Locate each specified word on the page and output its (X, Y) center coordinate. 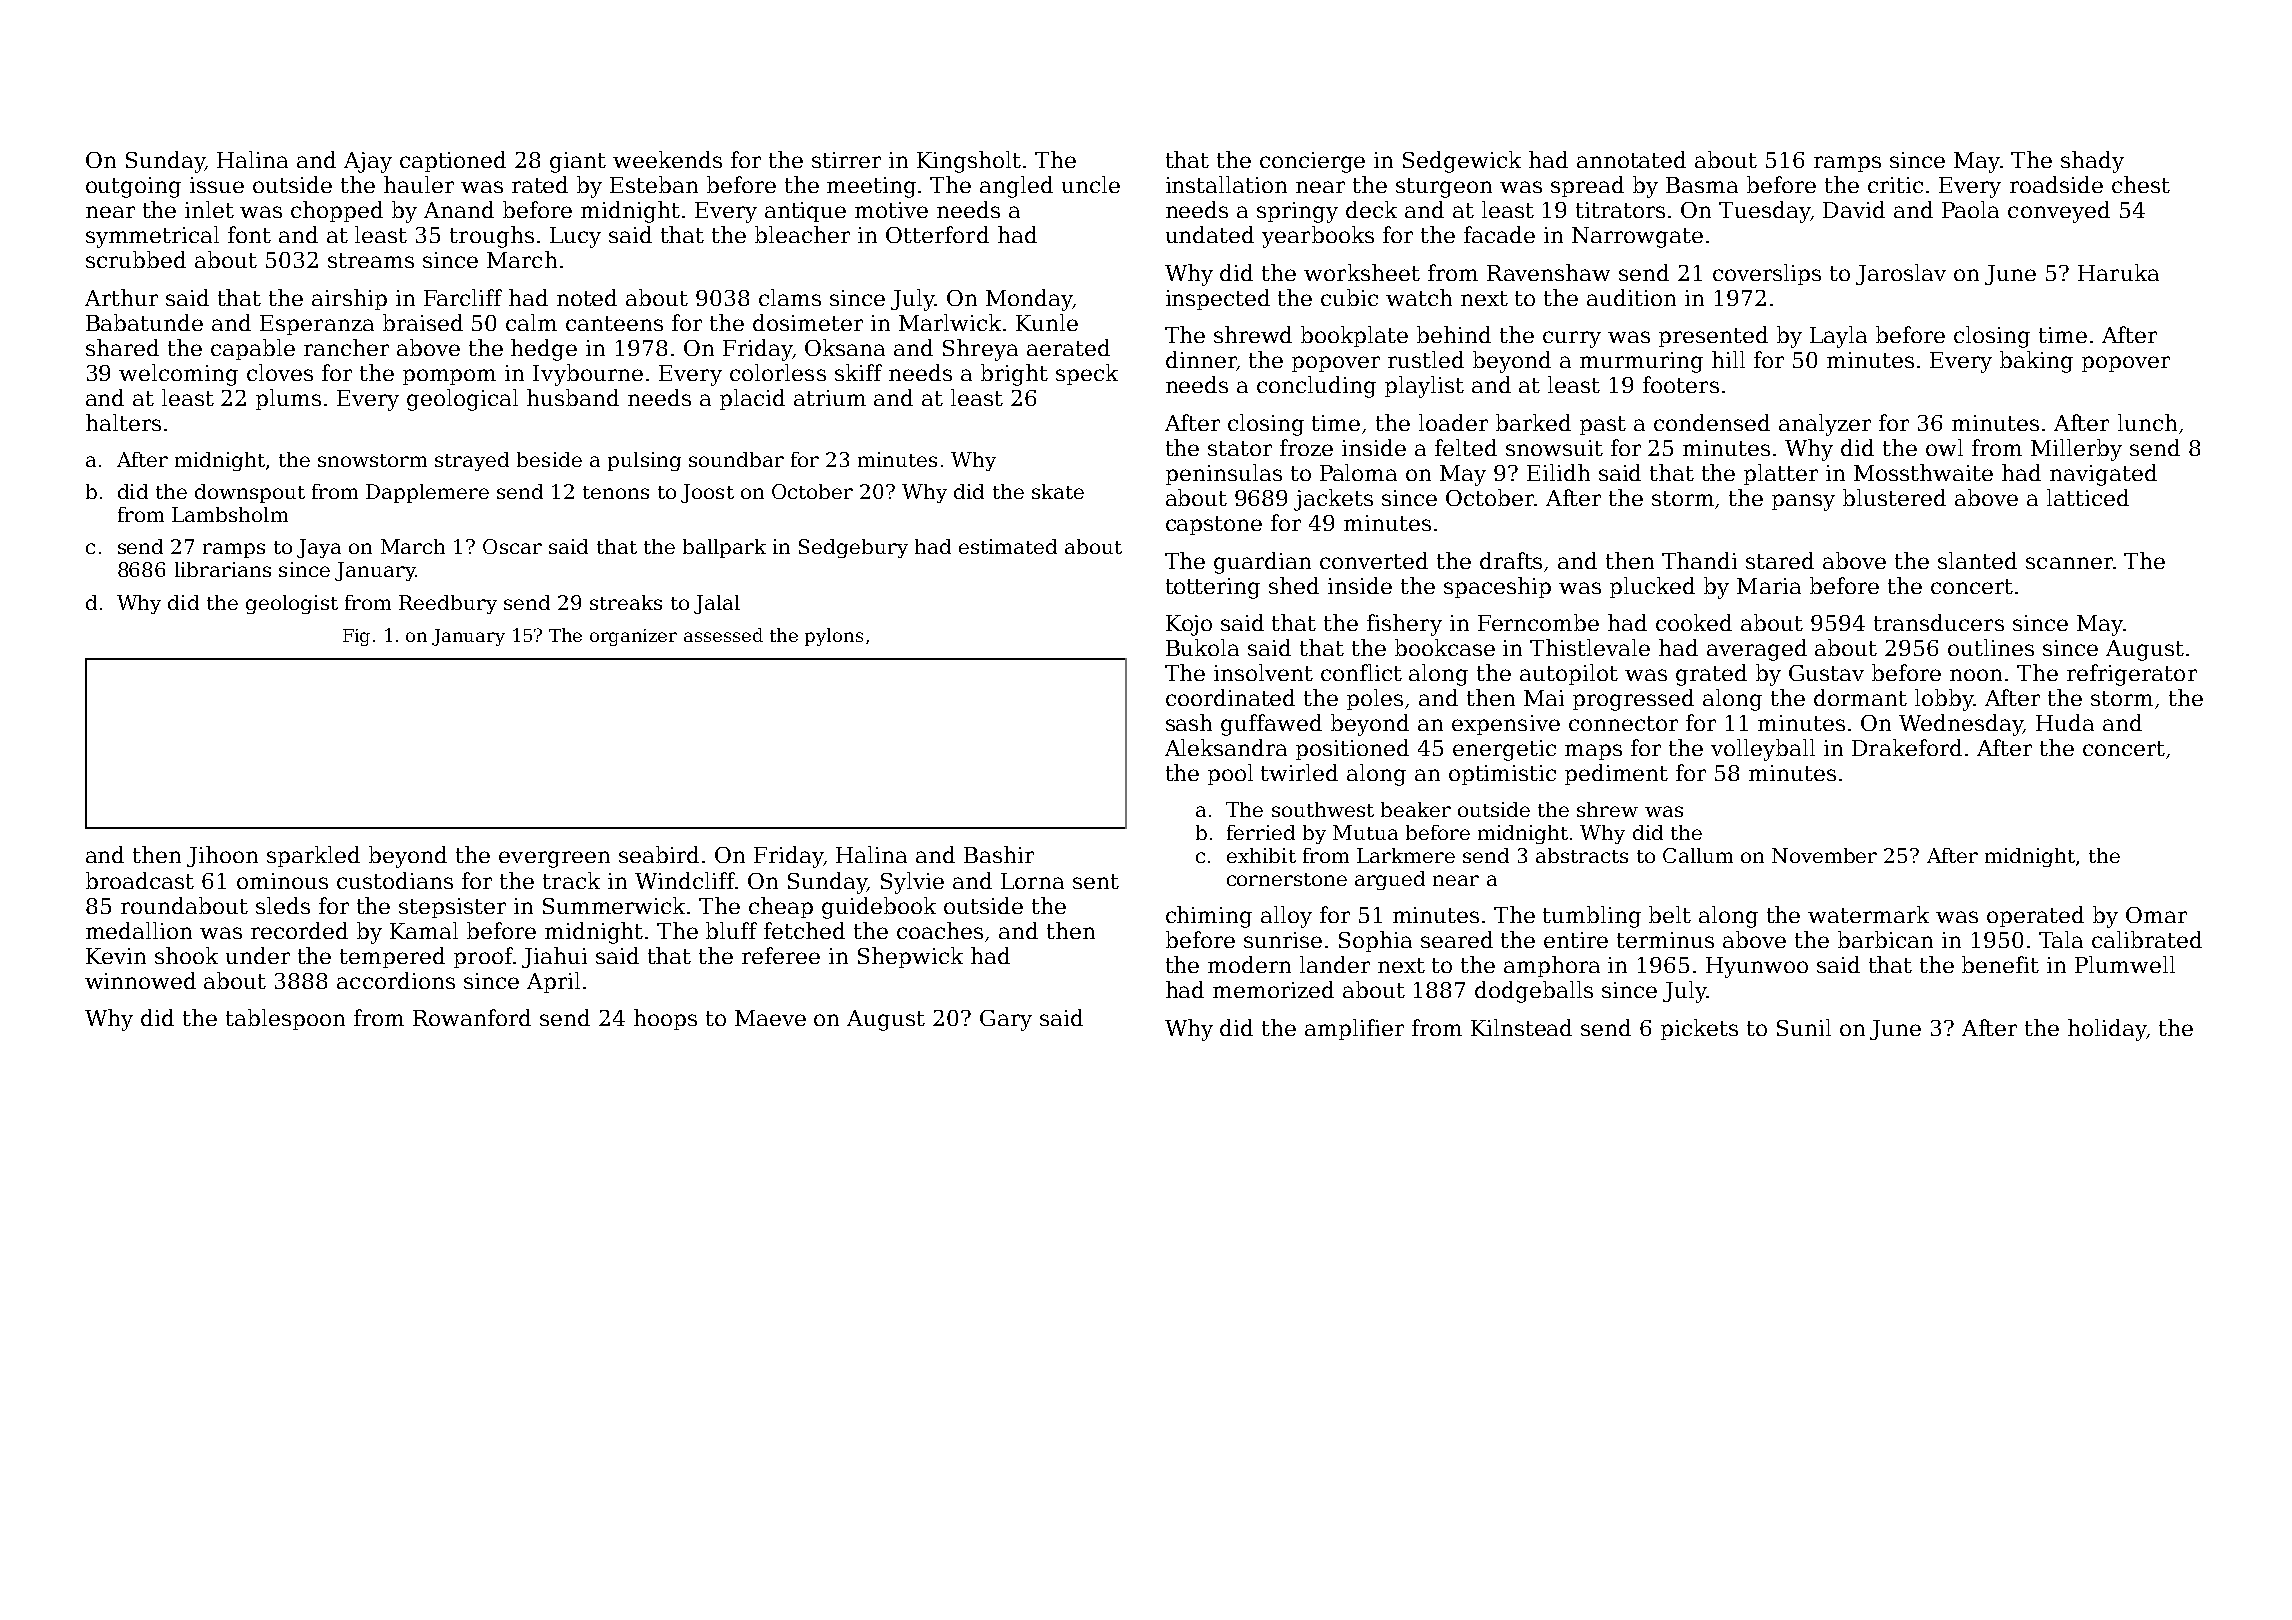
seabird (659, 854)
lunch (2147, 422)
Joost (707, 493)
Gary (1006, 1020)
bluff (731, 930)
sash (1189, 722)
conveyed (2059, 212)
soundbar (736, 459)
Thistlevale (1590, 647)
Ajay (368, 162)
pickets (1699, 1029)
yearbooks (1318, 237)
